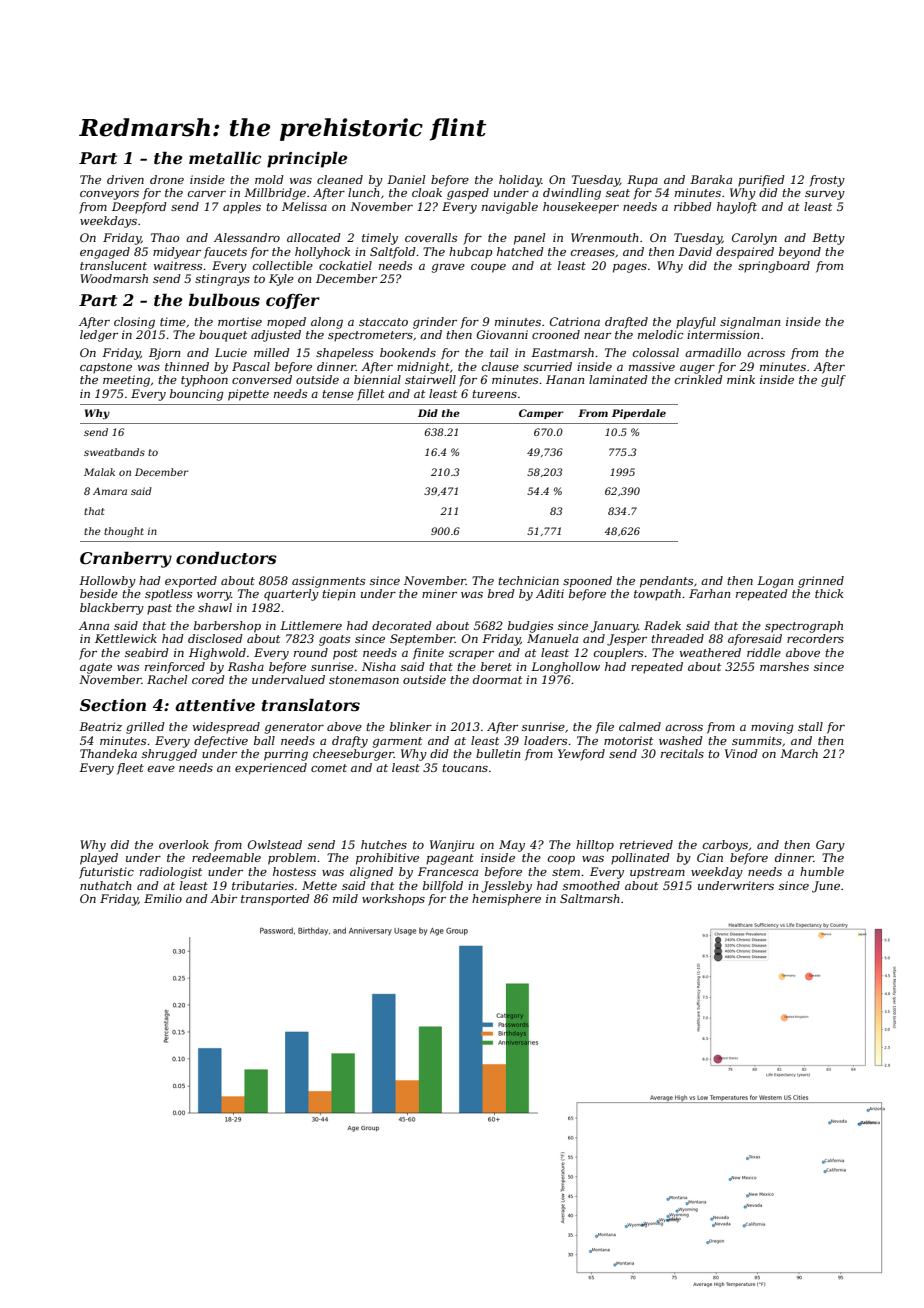  Describe the element at coordinates (723, 334) in the screenshot. I see `intermission` at that location.
